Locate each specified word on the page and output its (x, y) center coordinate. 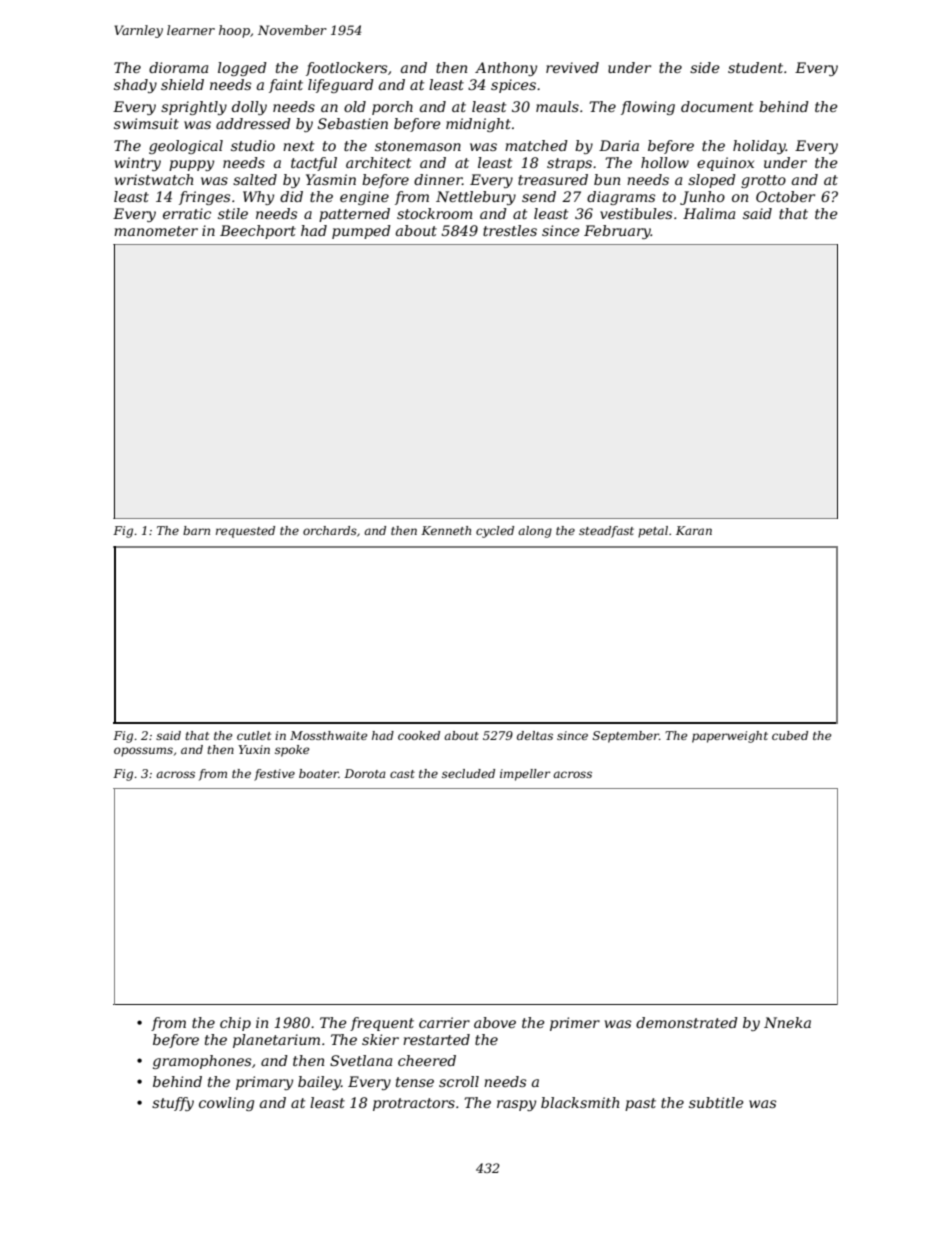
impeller (525, 775)
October (785, 196)
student (755, 67)
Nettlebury (476, 198)
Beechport (258, 232)
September (626, 737)
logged (242, 69)
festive (274, 775)
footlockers (346, 69)
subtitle (716, 1102)
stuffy (173, 1104)
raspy (516, 1105)
